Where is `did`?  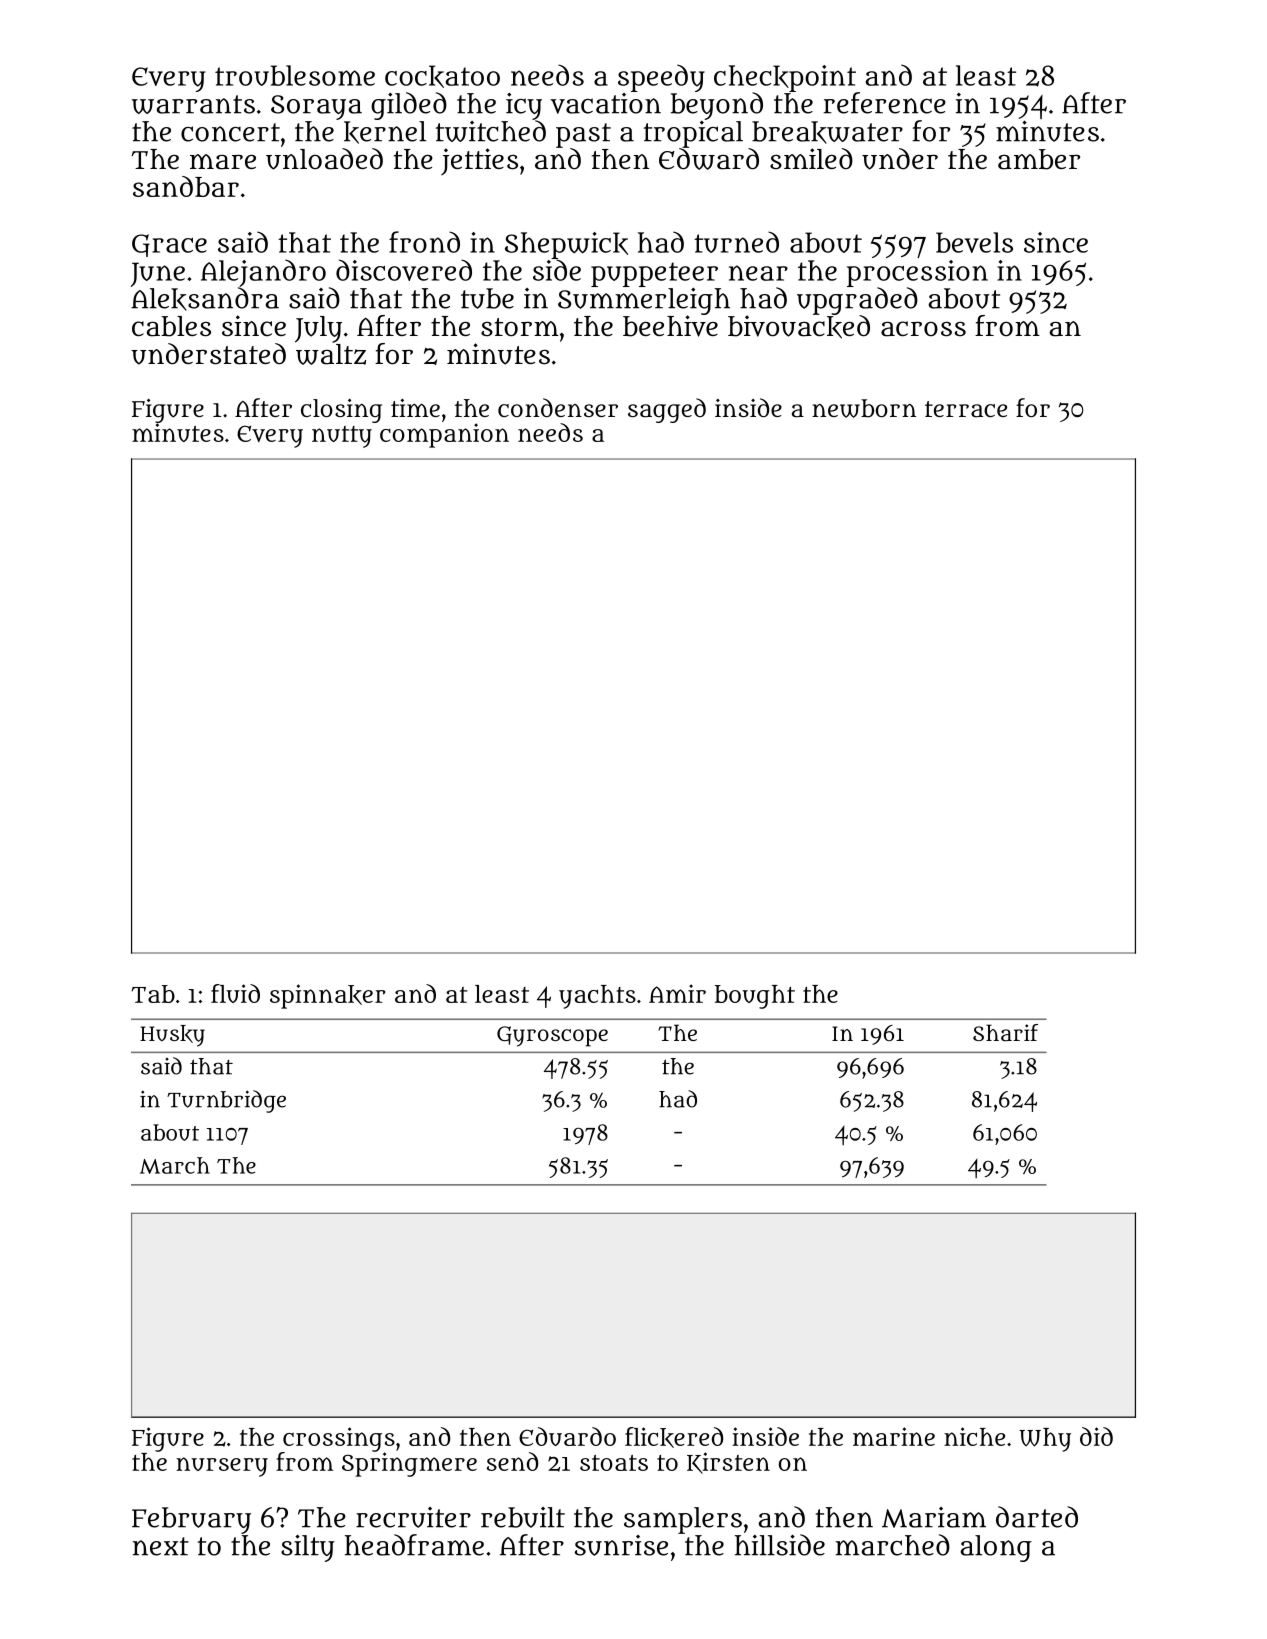
did is located at coordinates (1096, 1436).
